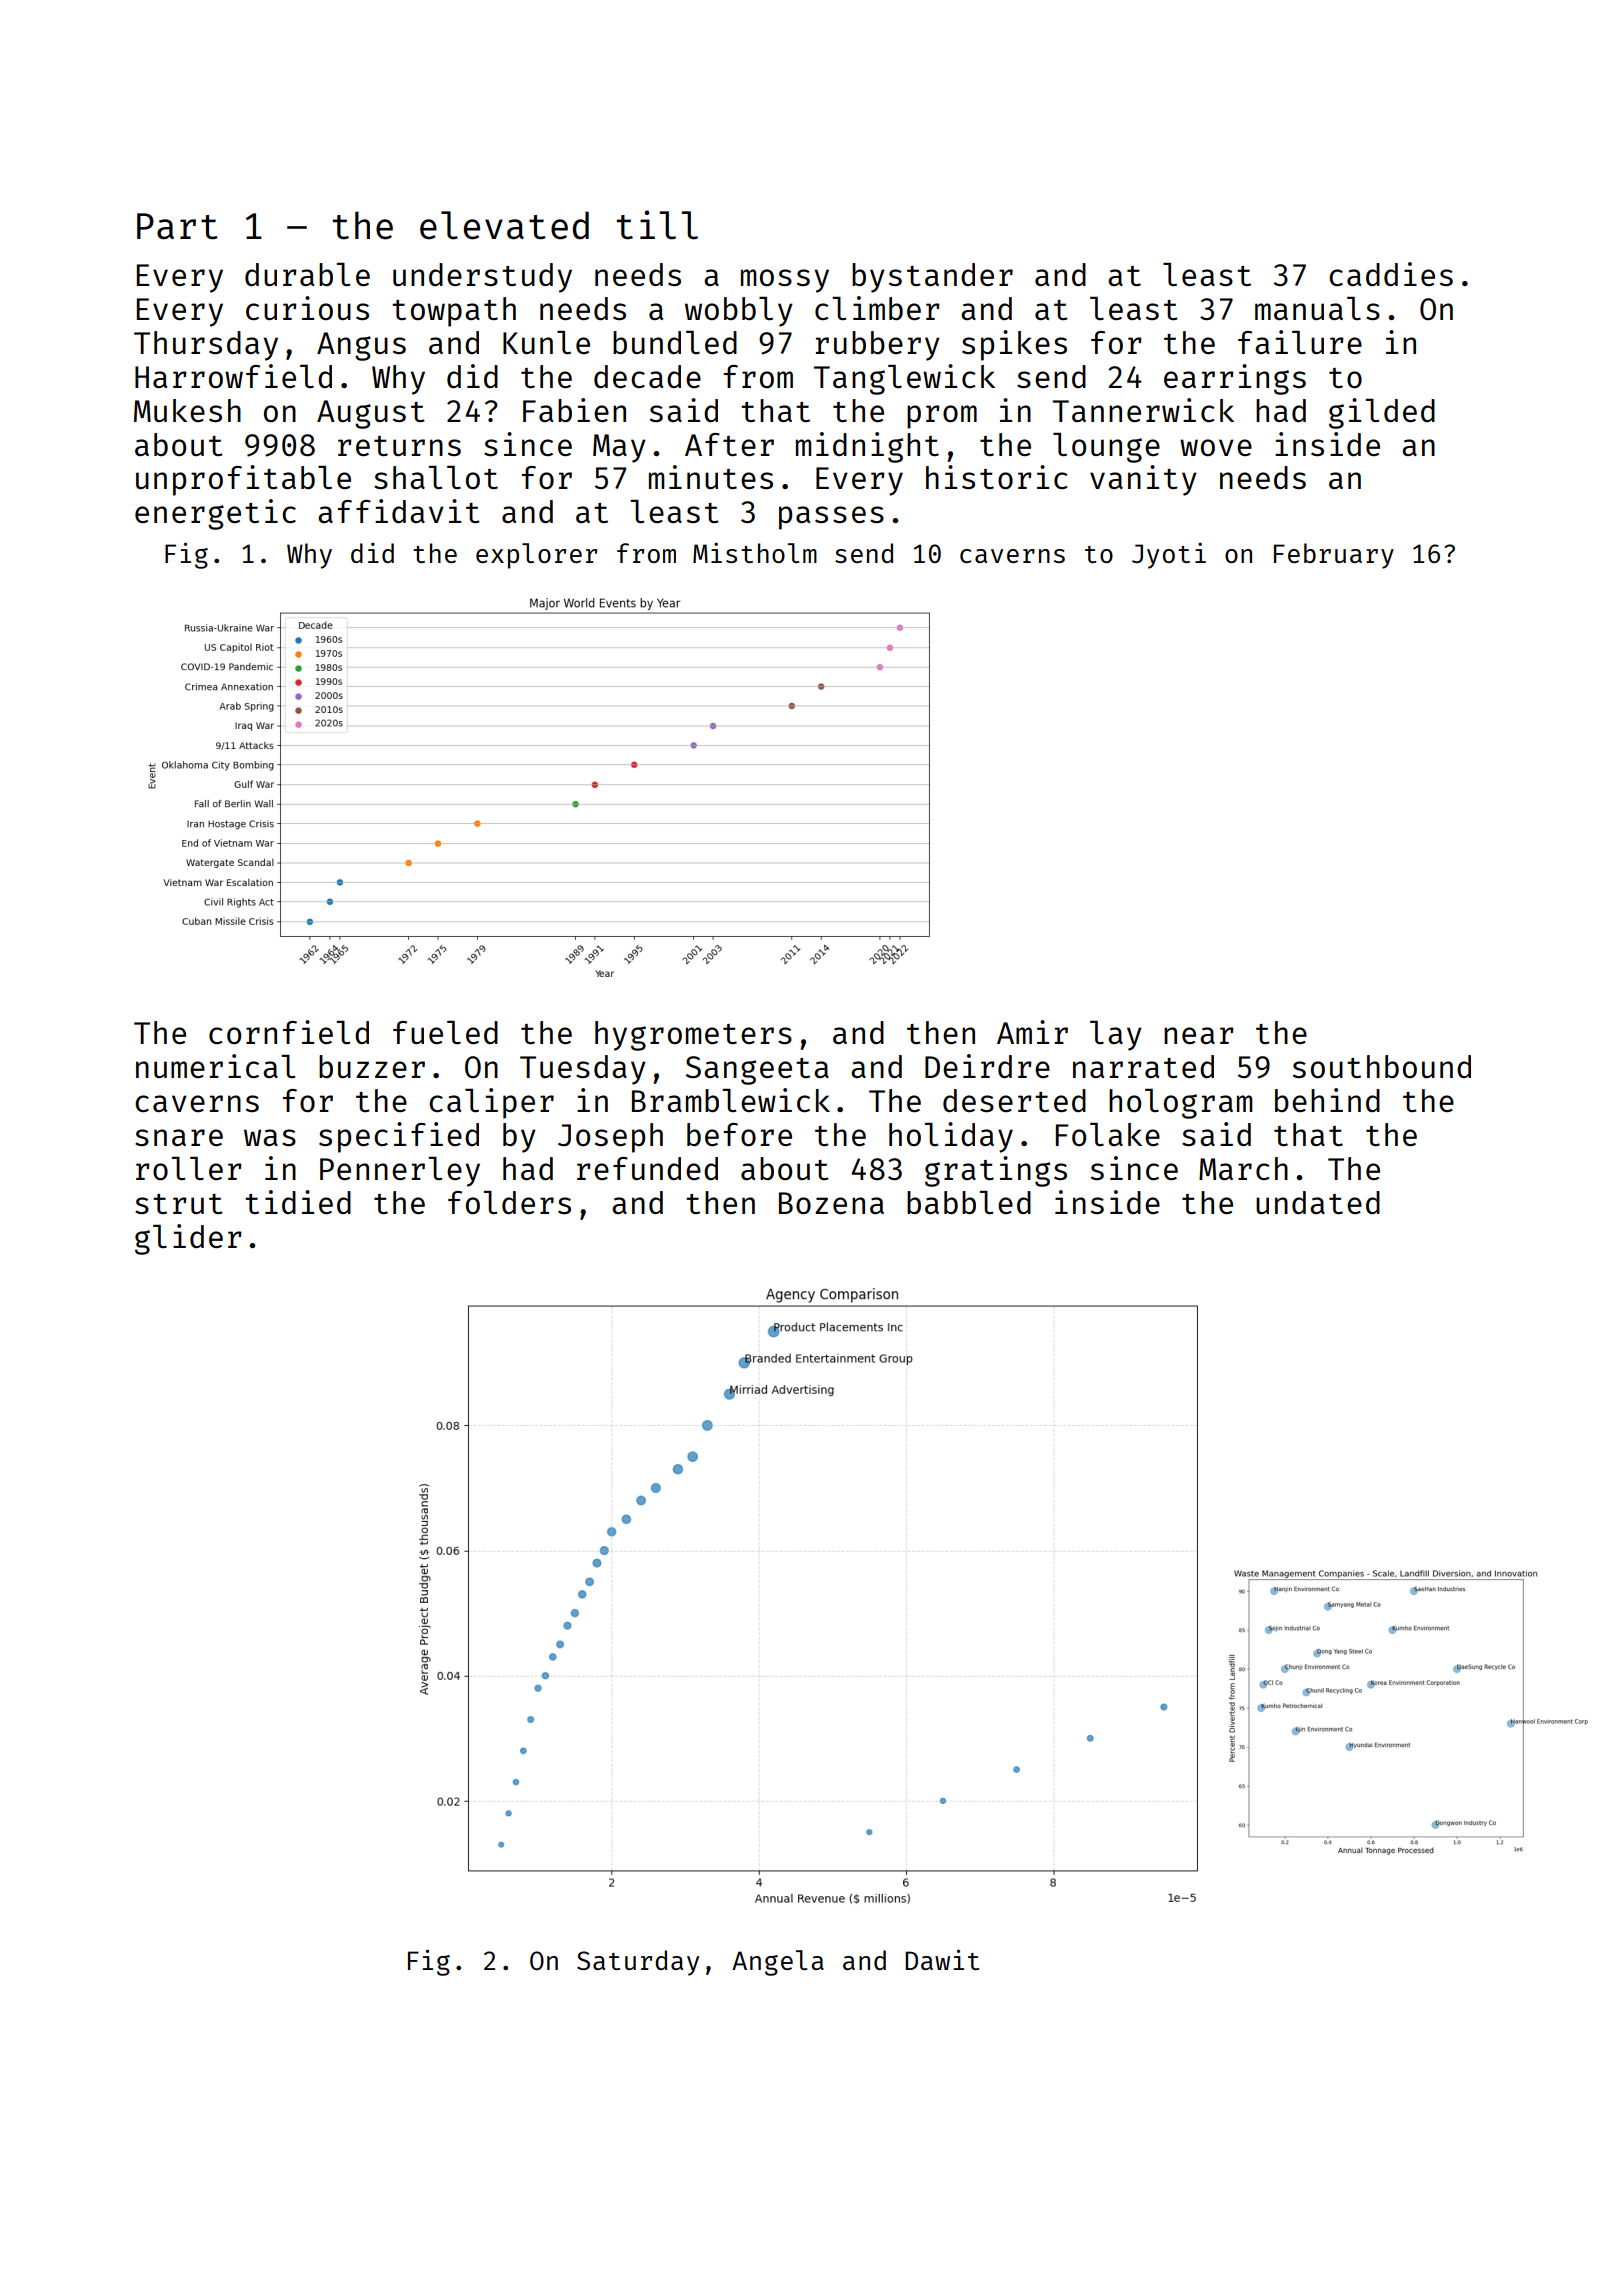 Image resolution: width=1620 pixels, height=2292 pixels. Describe the element at coordinates (546, 342) in the screenshot. I see `Kunle` at that location.
